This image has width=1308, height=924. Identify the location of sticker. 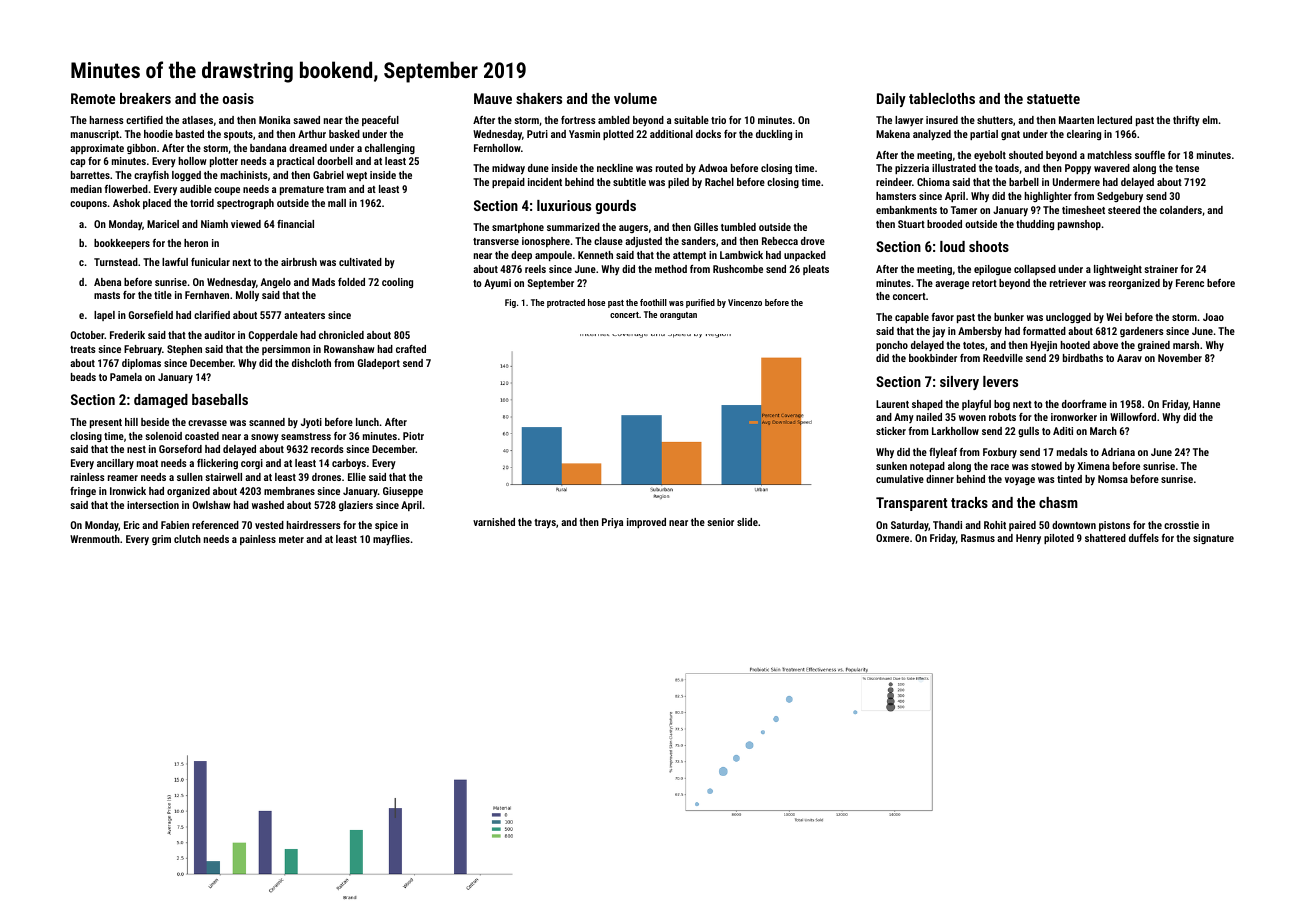
(891, 431).
